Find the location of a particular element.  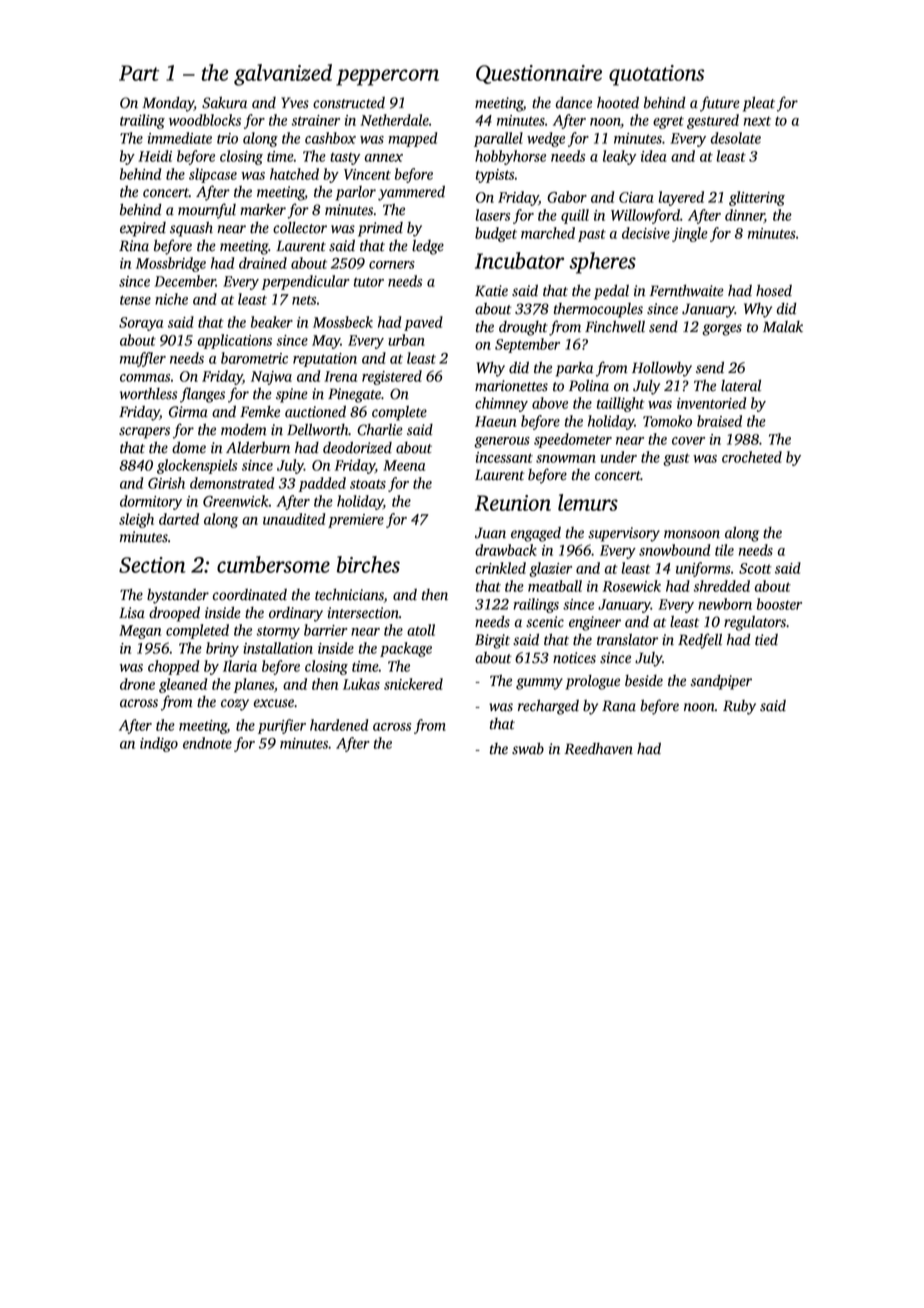

glittering is located at coordinates (757, 198).
